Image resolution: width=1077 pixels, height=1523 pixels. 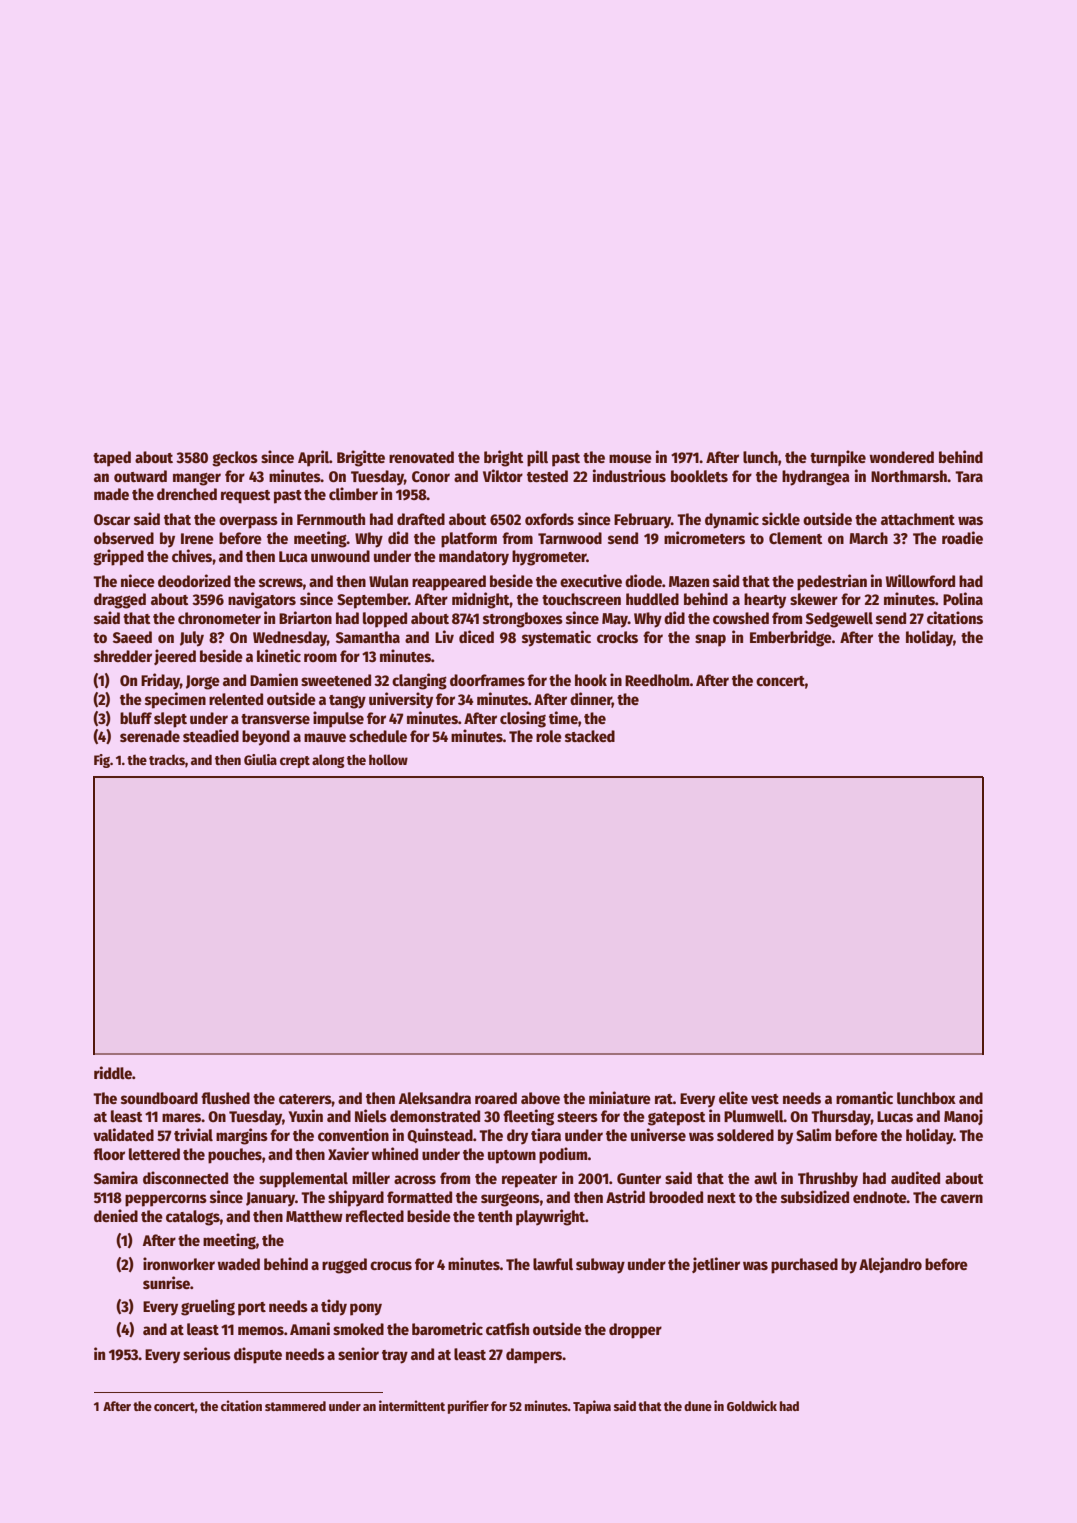 What do you see at coordinates (313, 458) in the page?
I see `April` at bounding box center [313, 458].
